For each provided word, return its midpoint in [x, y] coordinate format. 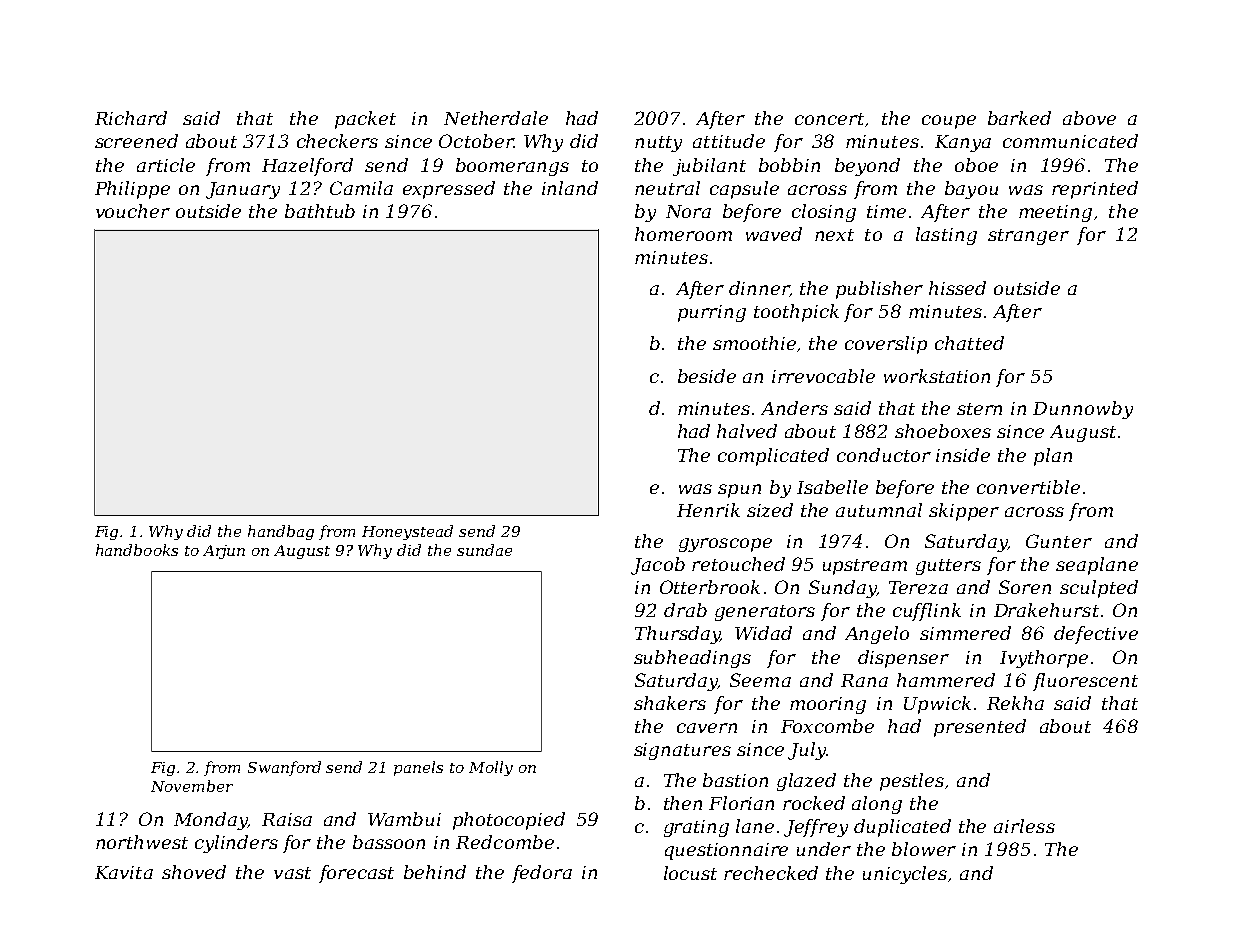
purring [712, 313]
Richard [131, 118]
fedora [542, 874]
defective [1096, 635]
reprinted [1095, 190]
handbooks [137, 550]
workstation [937, 376]
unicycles [905, 875]
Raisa [287, 819]
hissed [957, 288]
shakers [670, 703]
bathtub [320, 211]
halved [747, 431]
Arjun [224, 552]
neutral [667, 188]
